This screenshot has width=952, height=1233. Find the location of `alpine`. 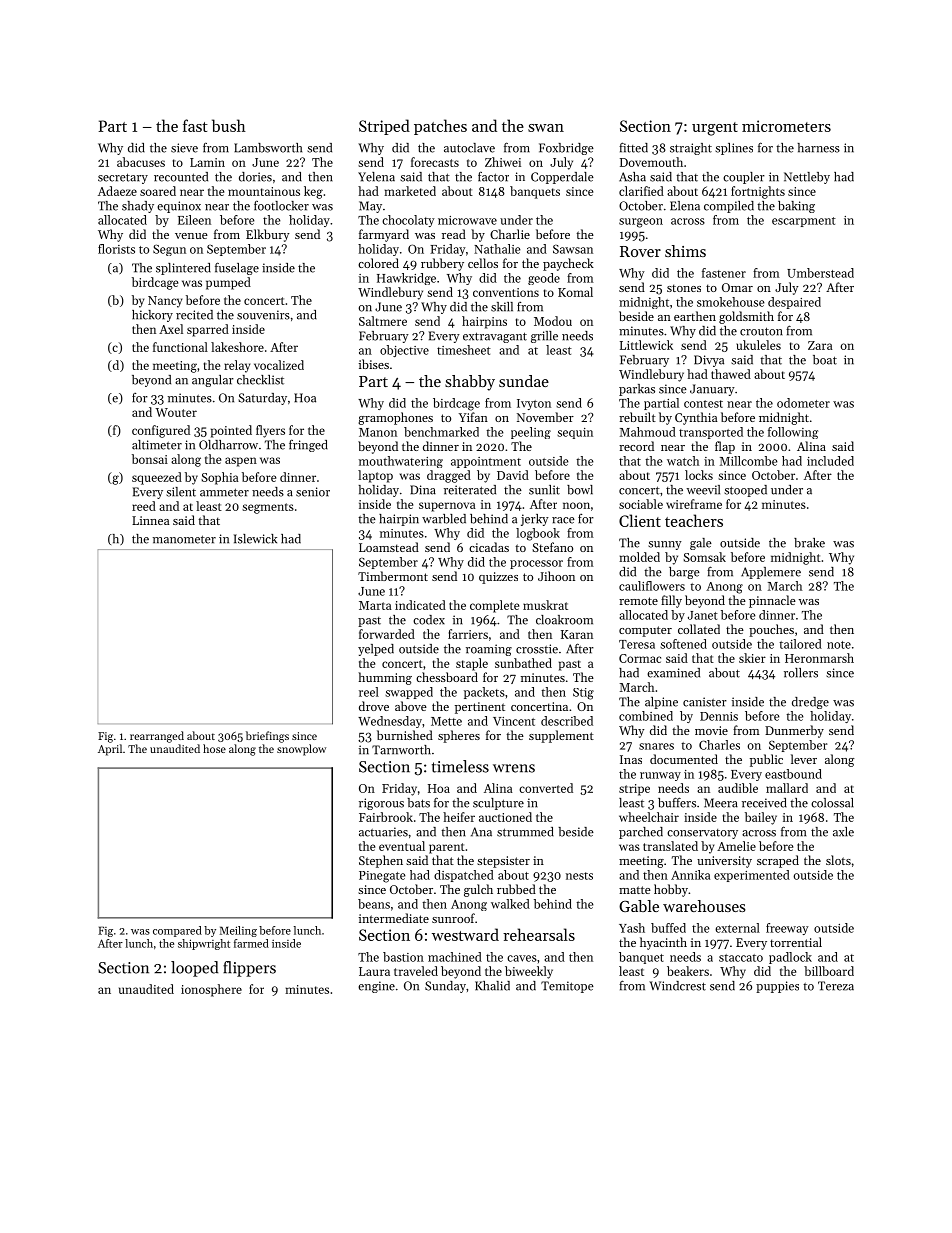

alpine is located at coordinates (661, 703).
